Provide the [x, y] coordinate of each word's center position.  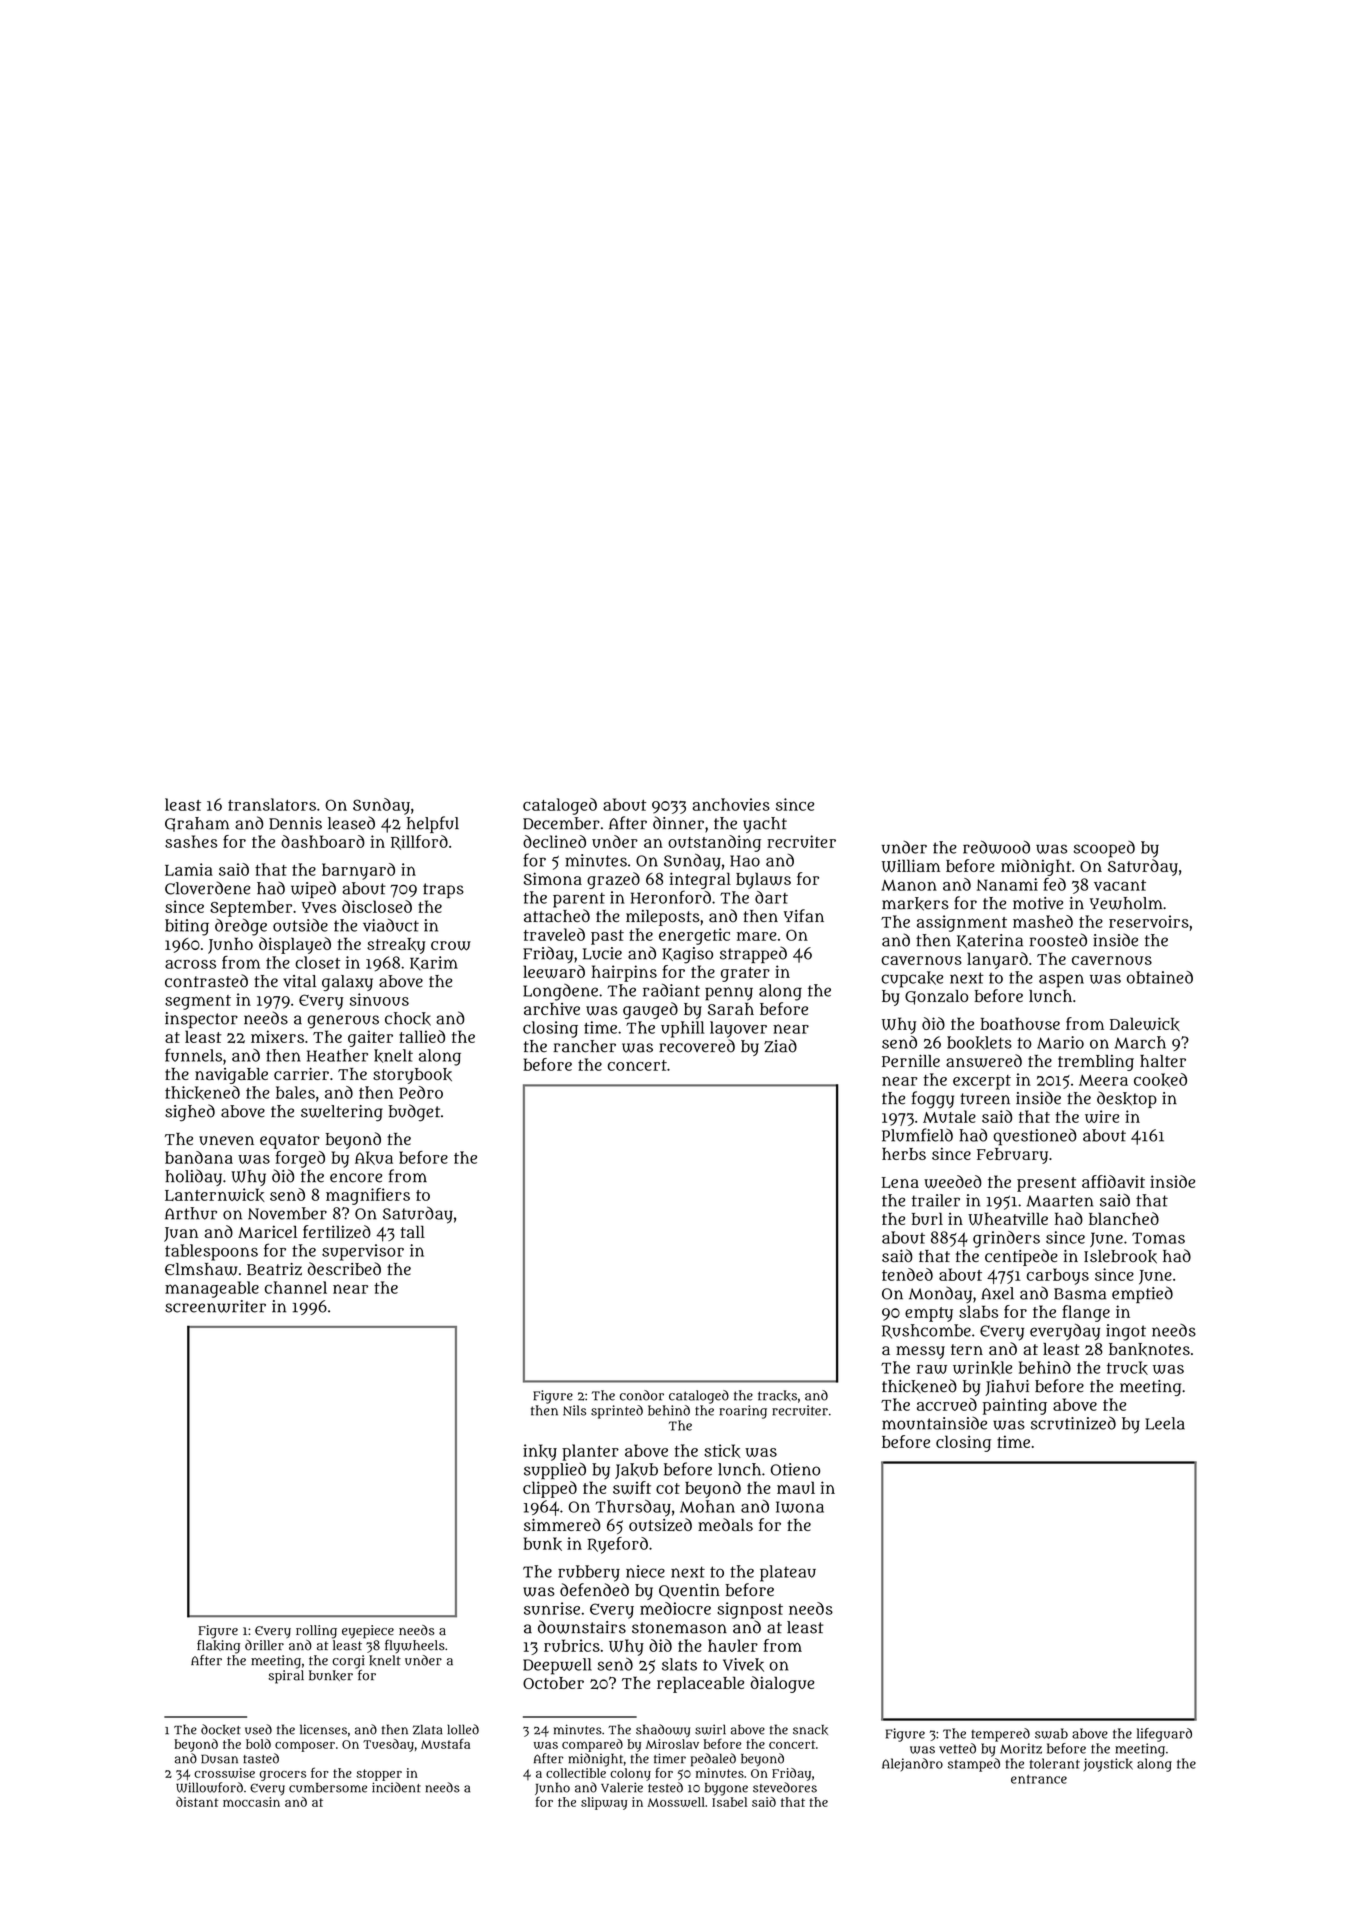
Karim [434, 963]
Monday [940, 1294]
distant [197, 1802]
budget [414, 1113]
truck [1127, 1368]
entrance [1039, 1779]
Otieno [795, 1469]
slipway [604, 1803]
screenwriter [215, 1306]
